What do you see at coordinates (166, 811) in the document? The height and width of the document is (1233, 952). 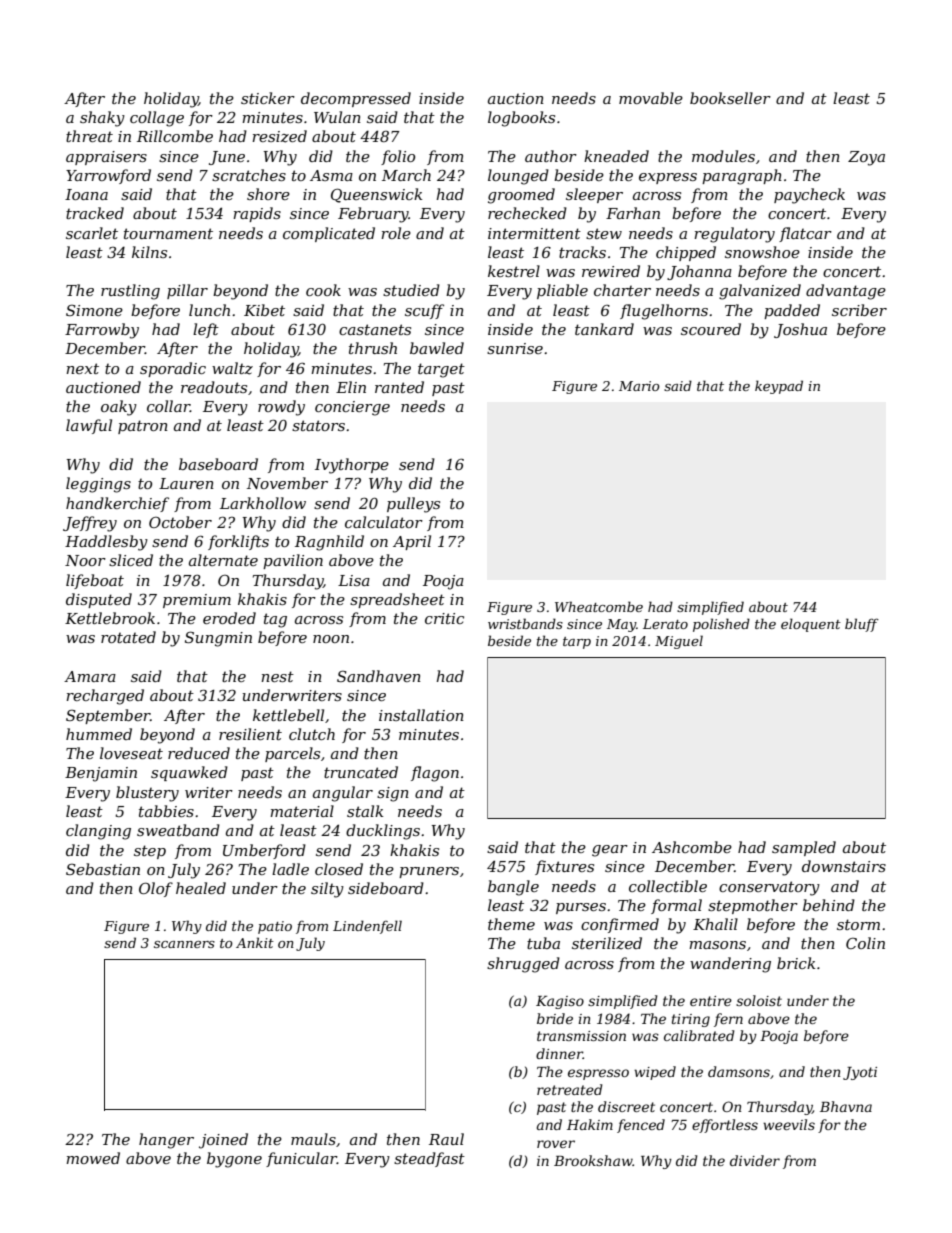 I see `tabbies` at bounding box center [166, 811].
